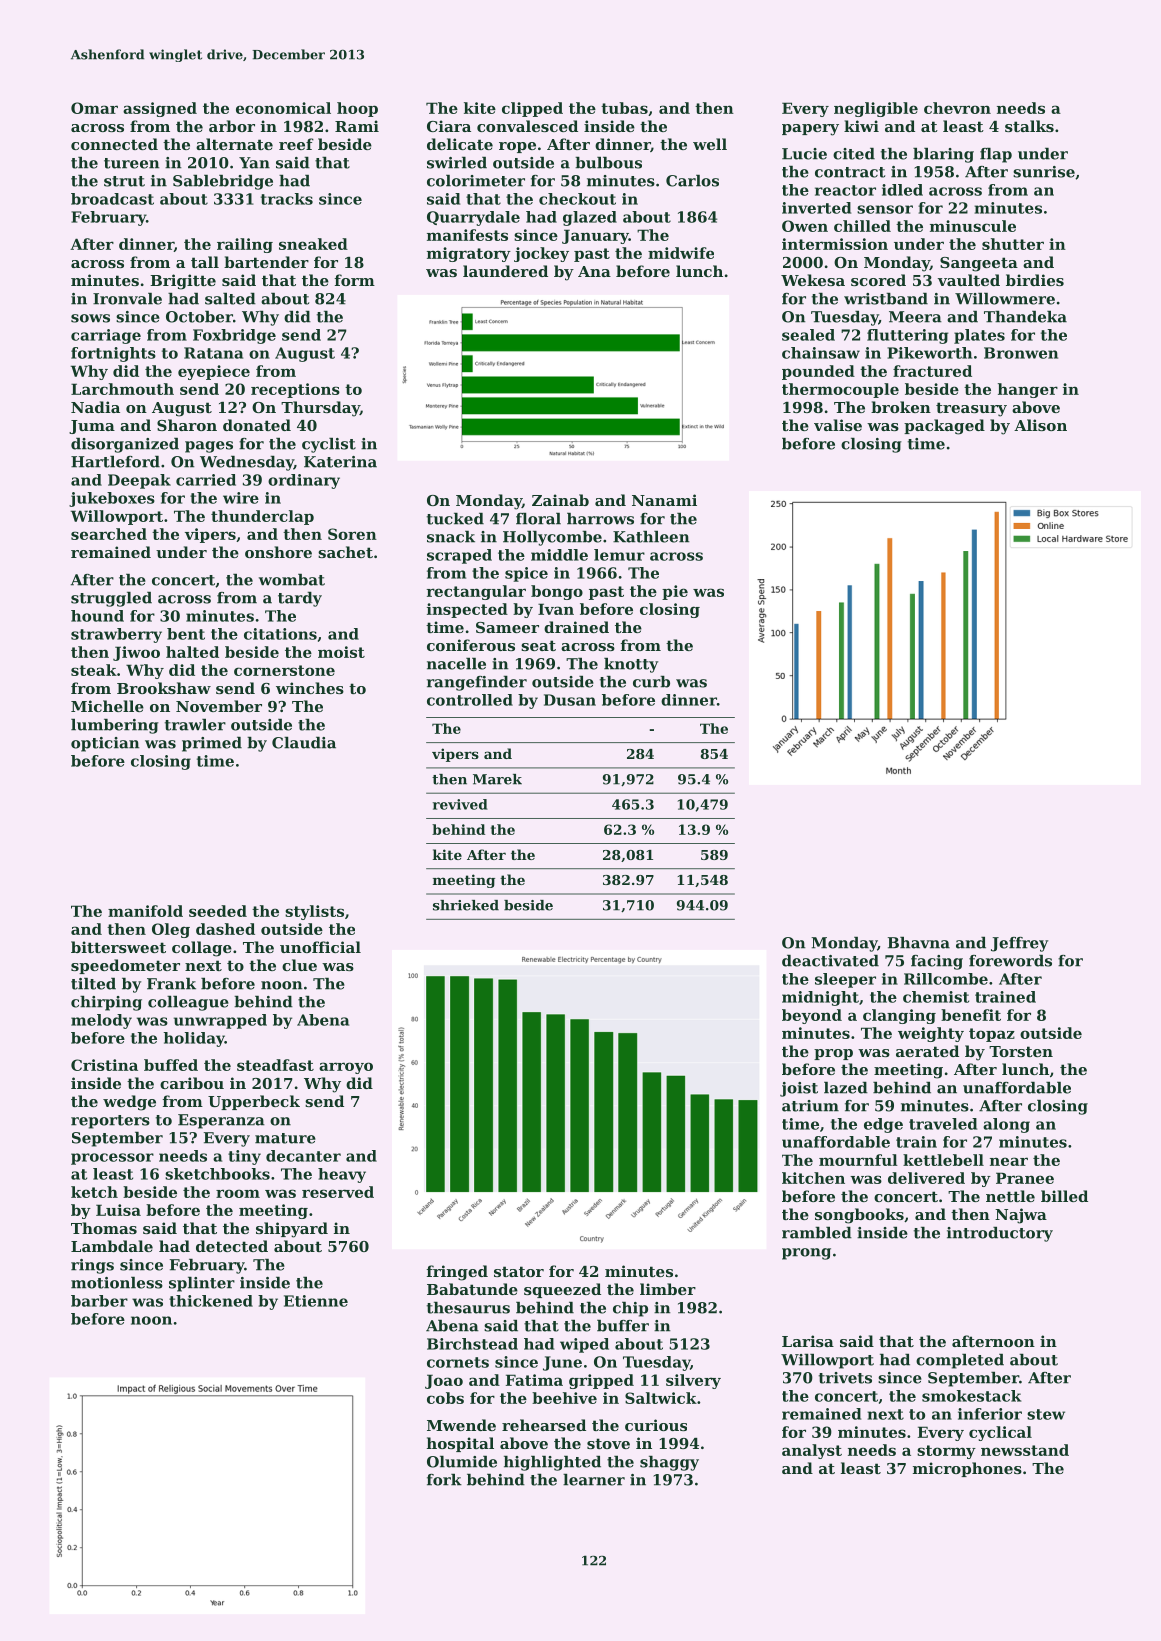  Describe the element at coordinates (466, 905) in the screenshot. I see `shrieked` at that location.
